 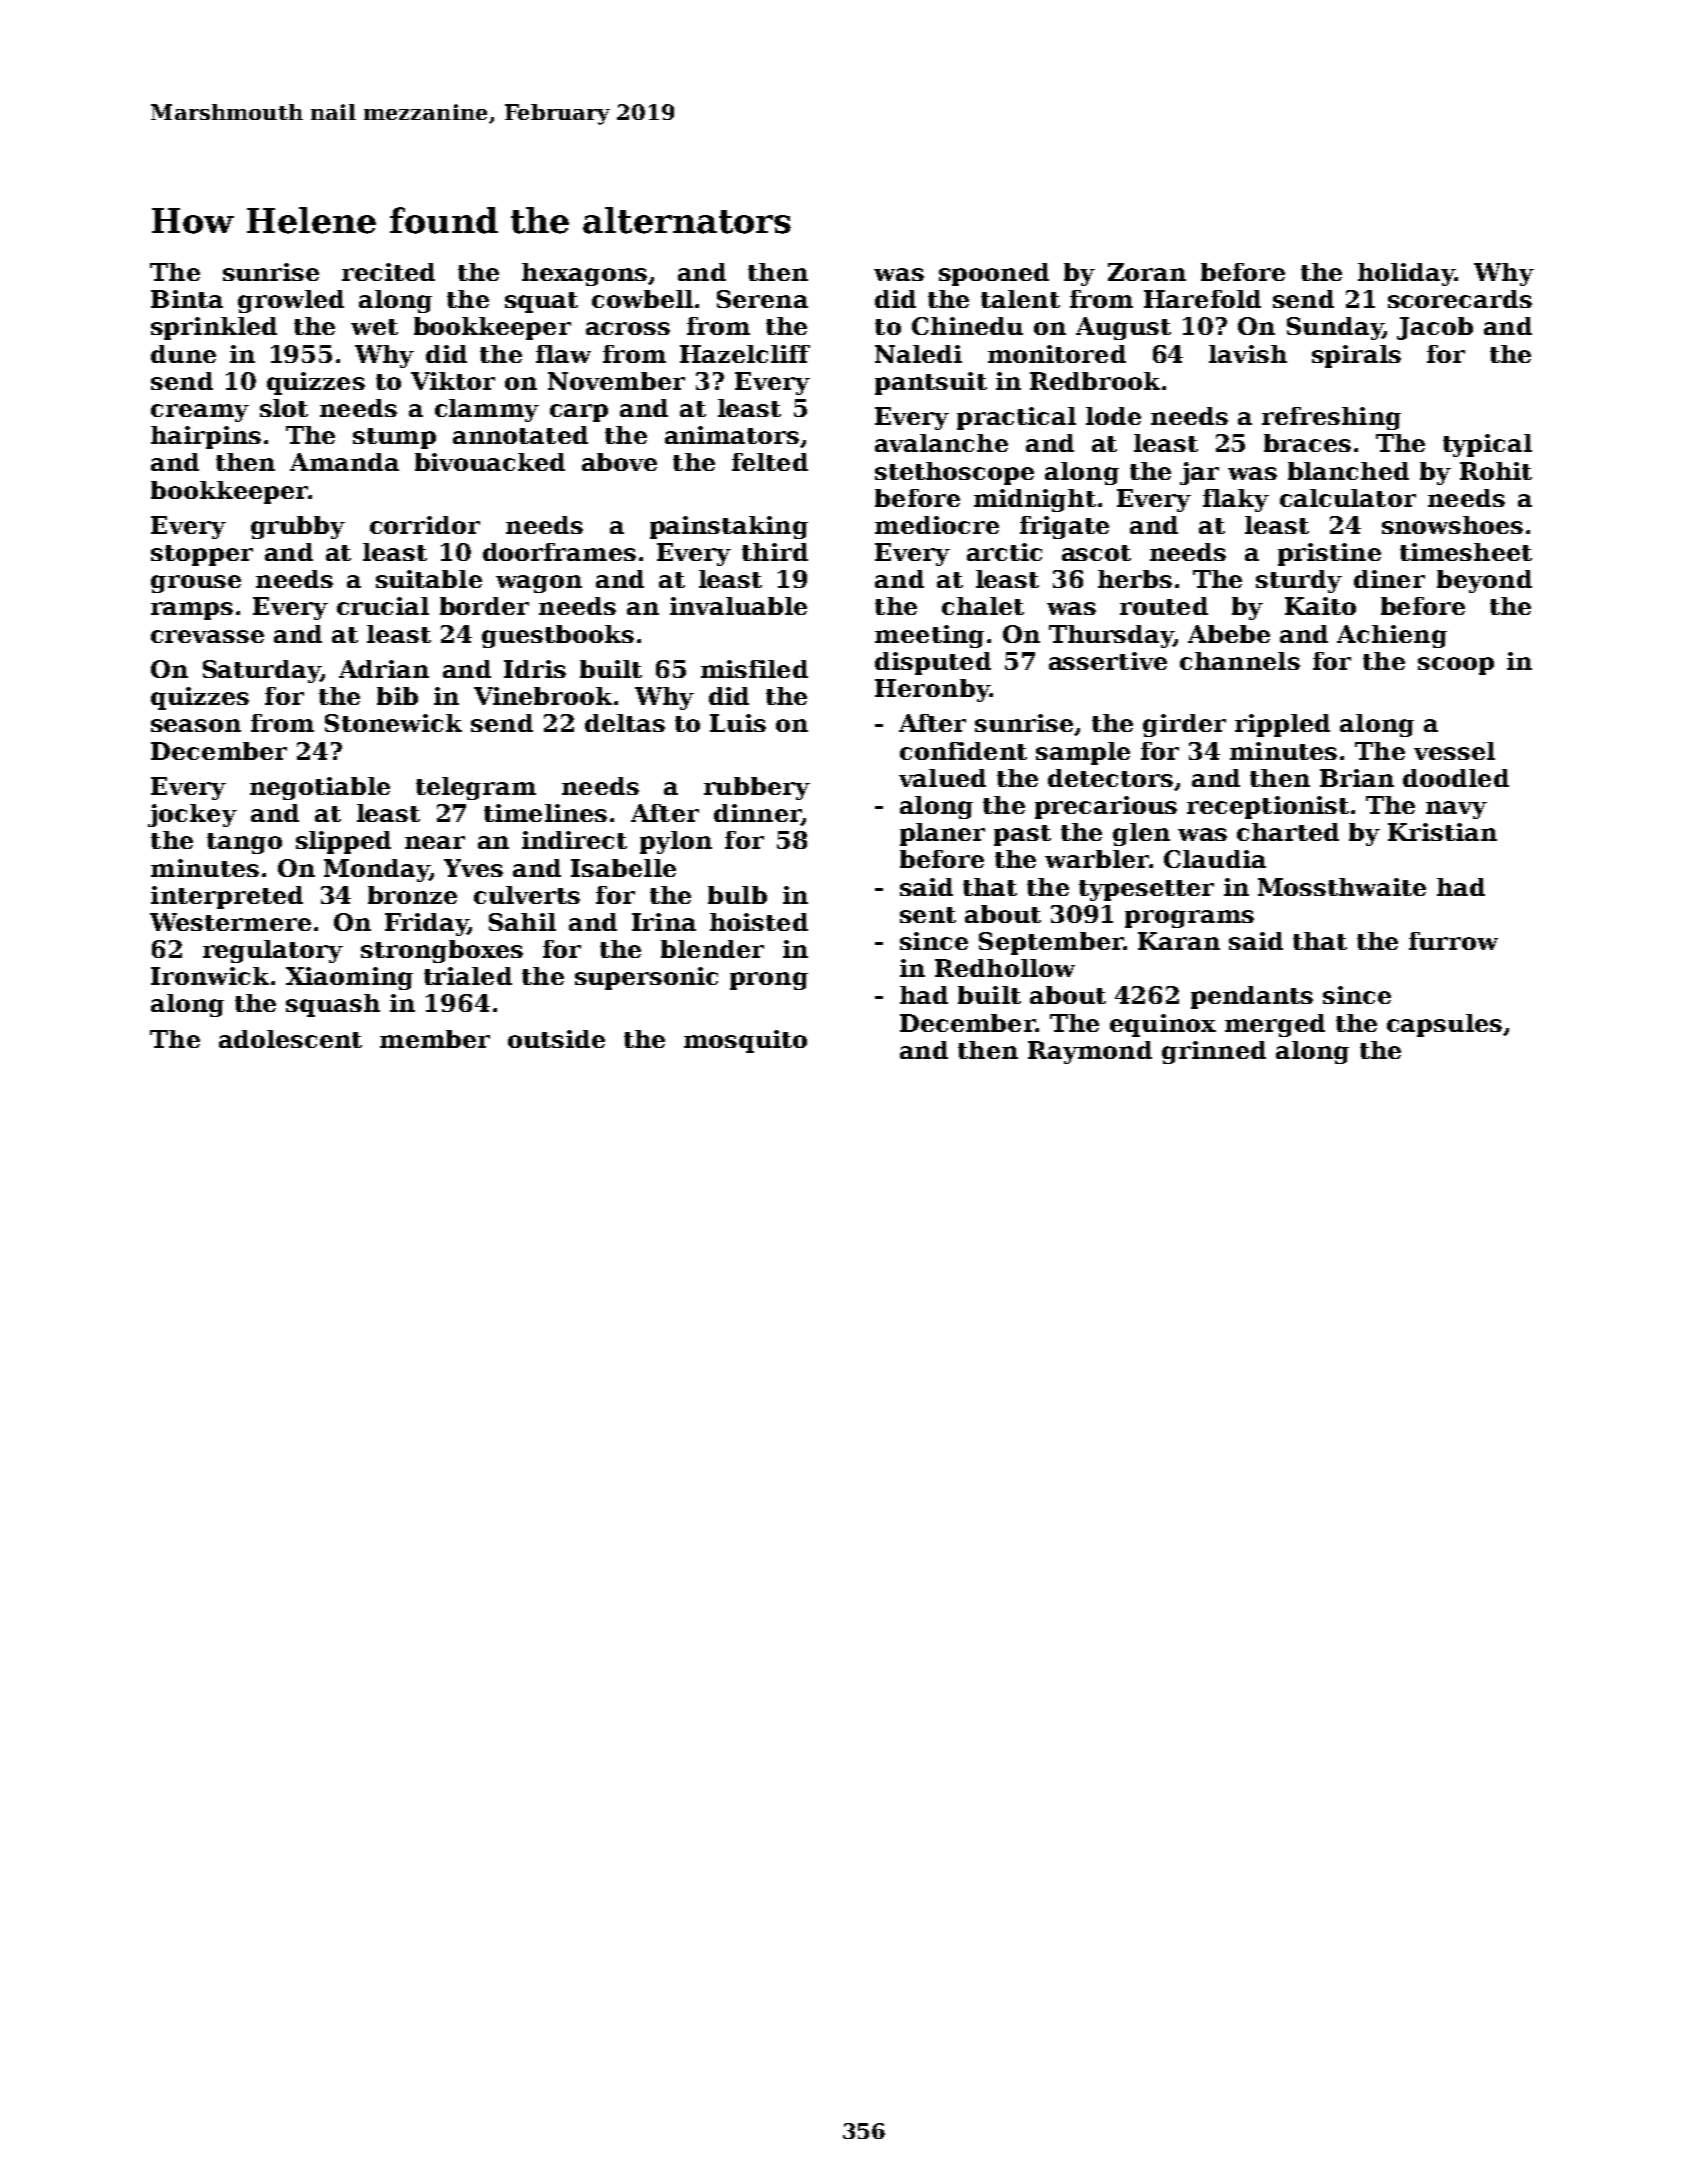 I want to click on grubby, so click(x=298, y=527).
